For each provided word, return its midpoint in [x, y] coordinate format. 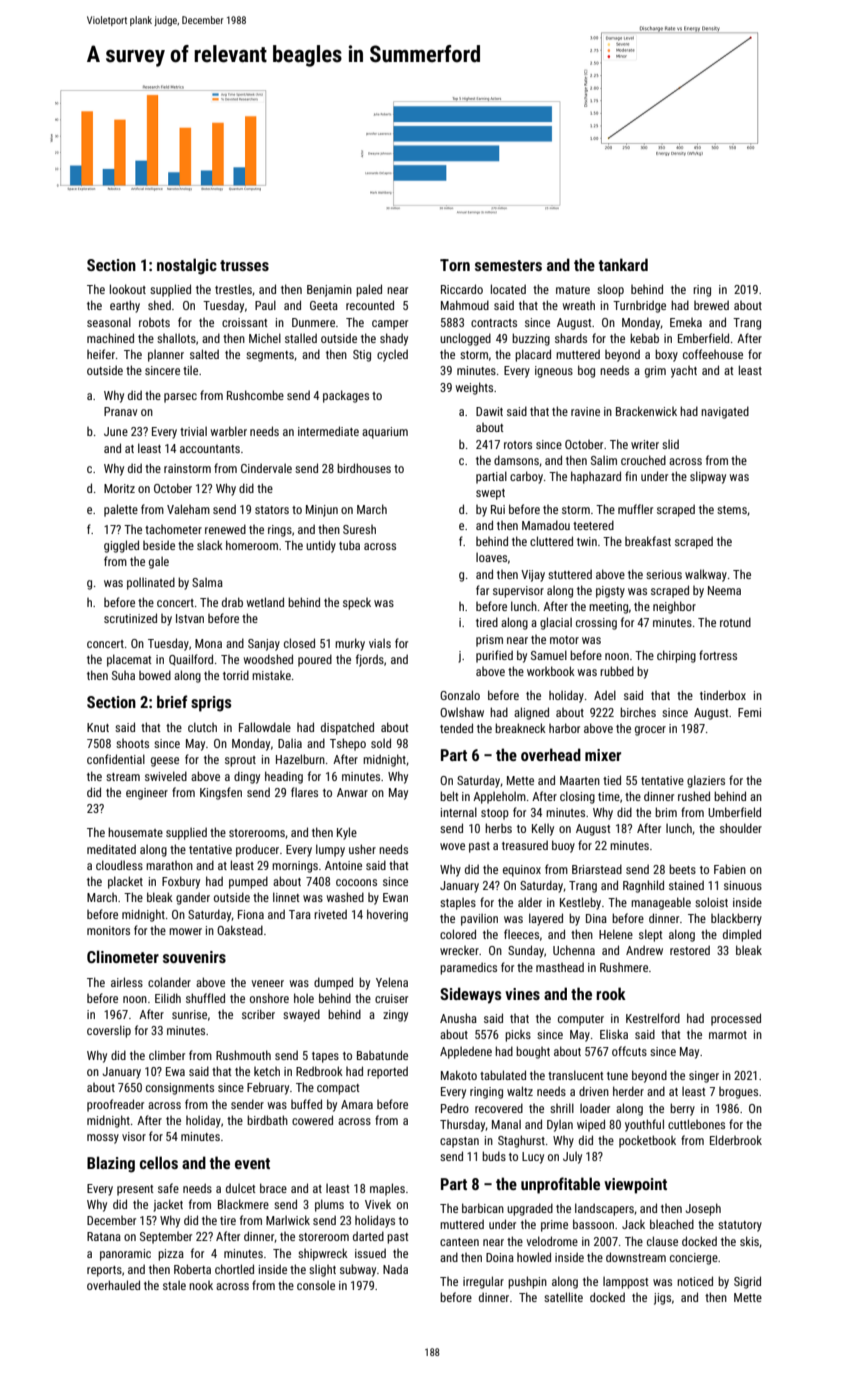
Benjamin [329, 291]
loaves [491, 557]
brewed [711, 305]
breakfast [648, 541]
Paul [265, 305]
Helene [616, 934]
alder [530, 902]
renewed [225, 529]
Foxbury [181, 882]
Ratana [104, 1236]
